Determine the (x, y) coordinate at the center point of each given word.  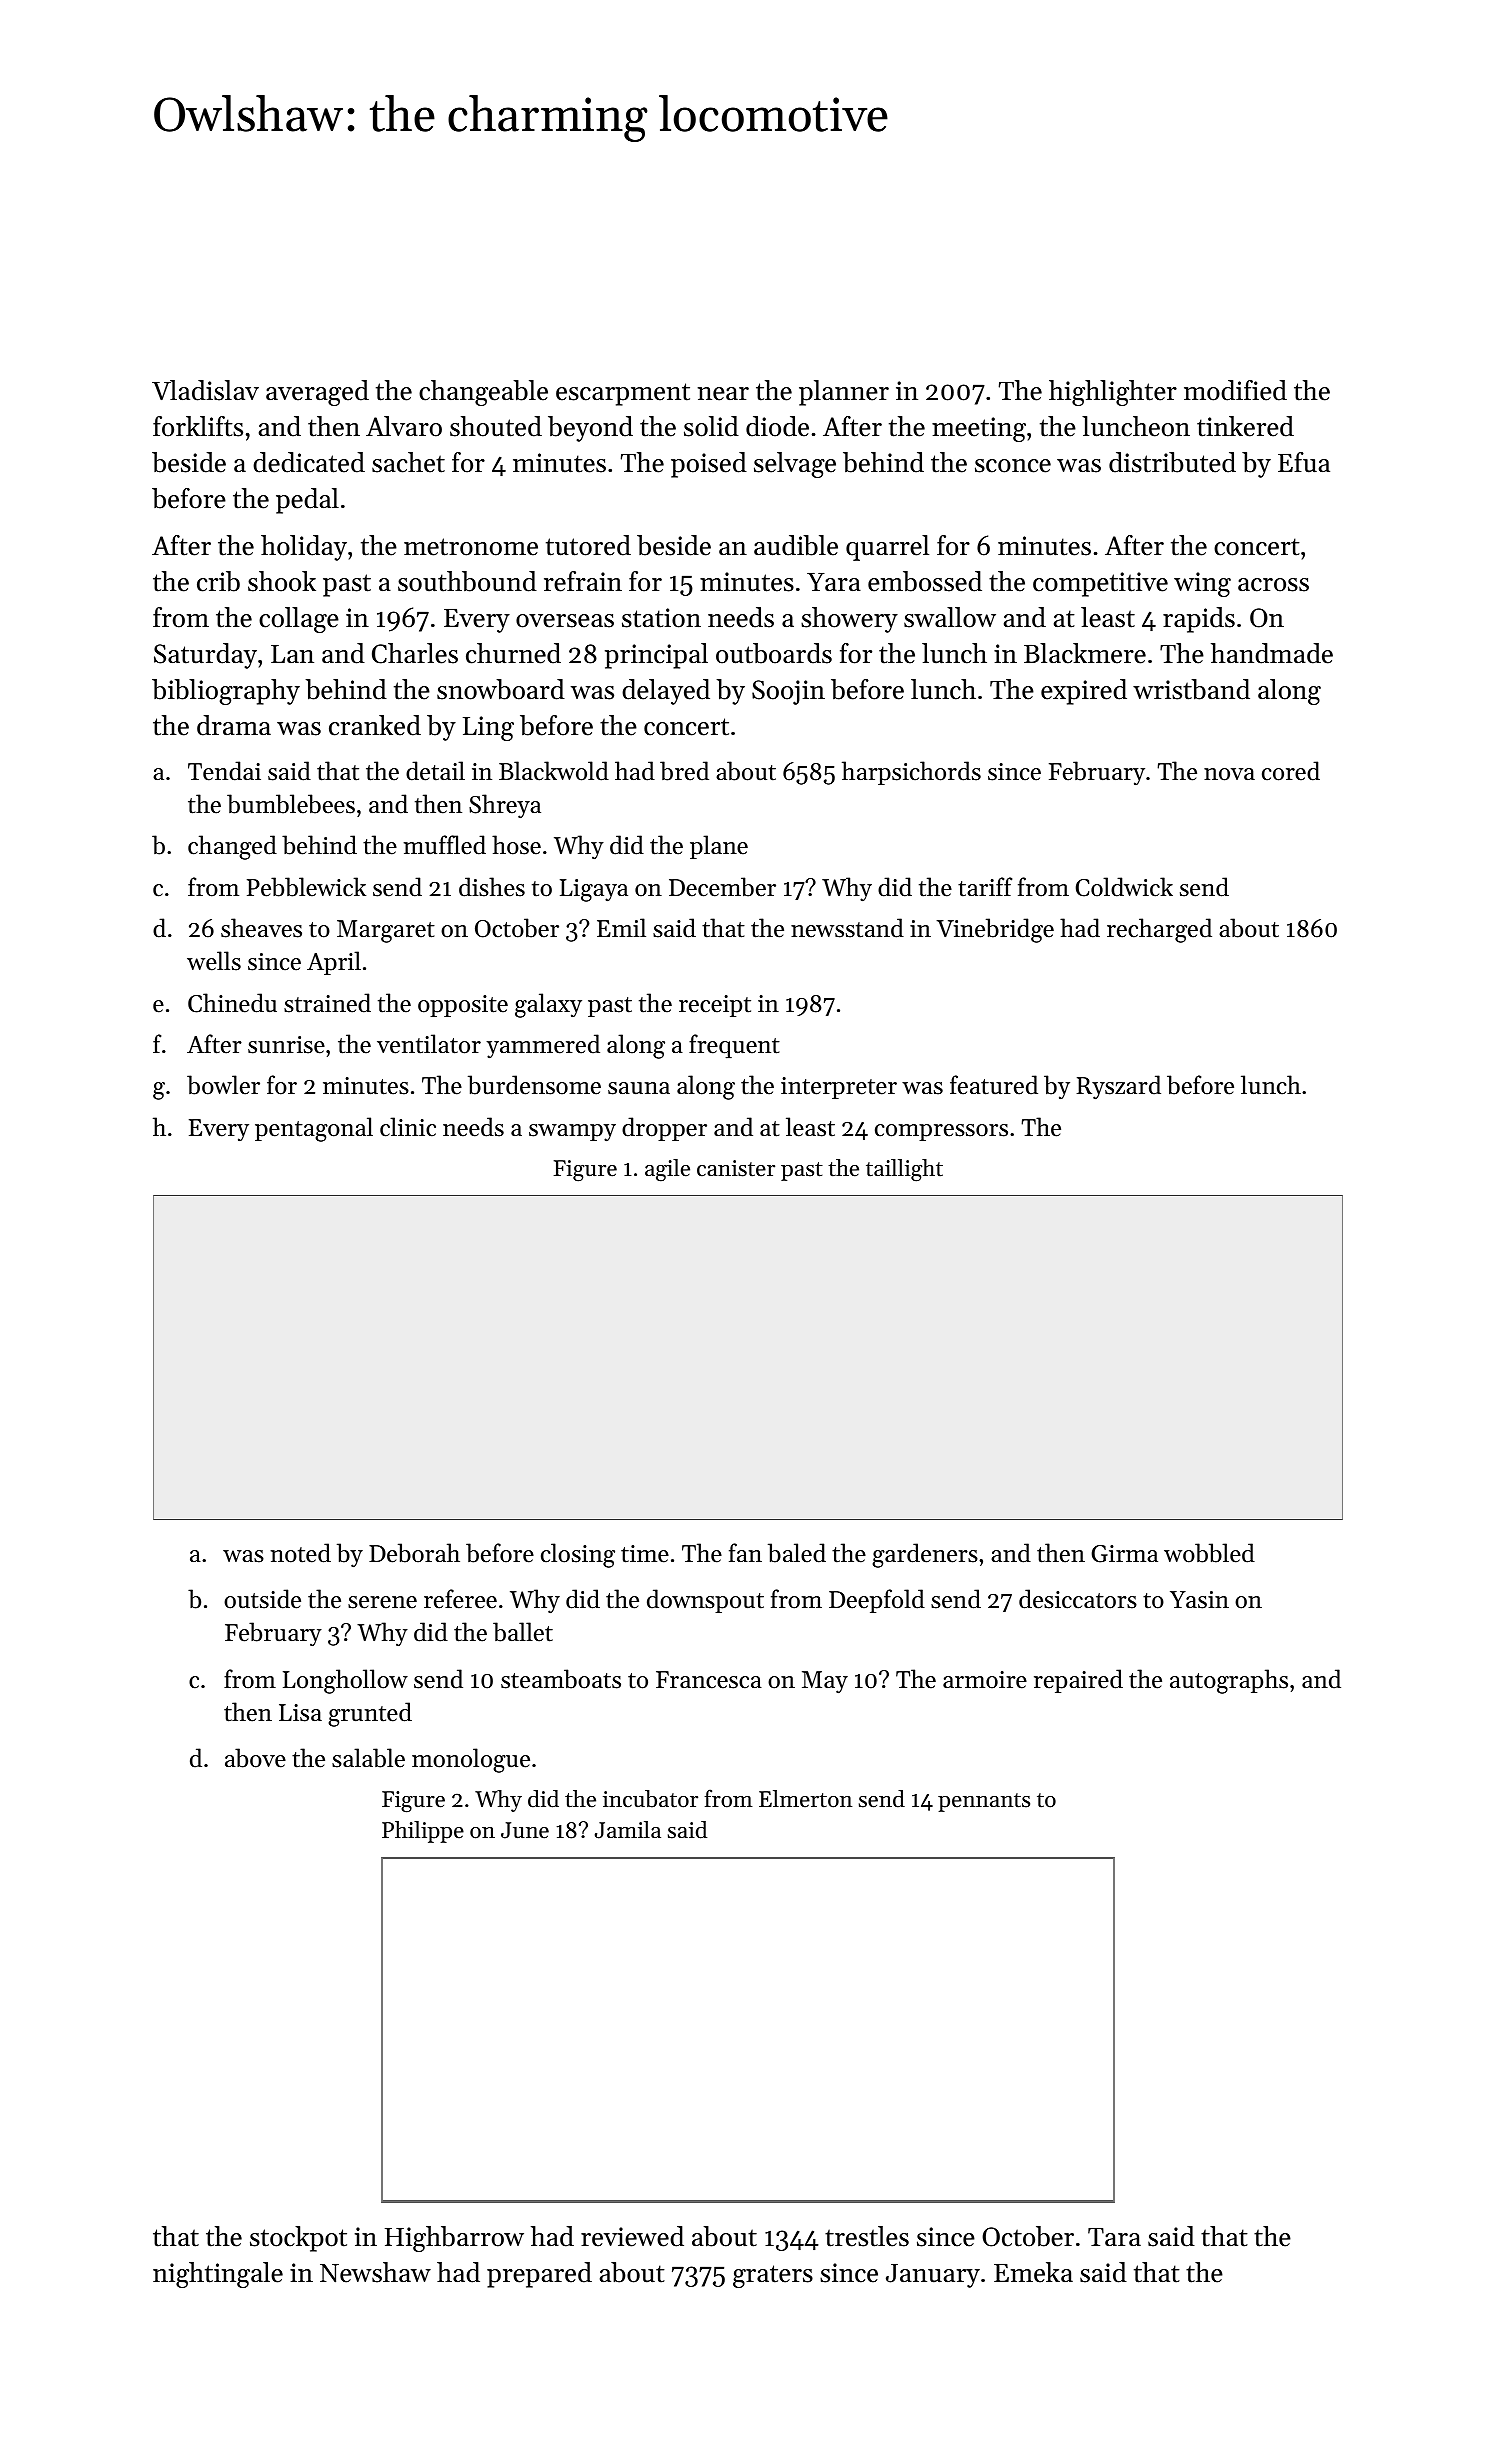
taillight (904, 1170)
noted (300, 1553)
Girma (1124, 1554)
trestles (867, 2236)
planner (844, 393)
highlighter (1113, 393)
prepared (539, 2275)
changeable (483, 393)
